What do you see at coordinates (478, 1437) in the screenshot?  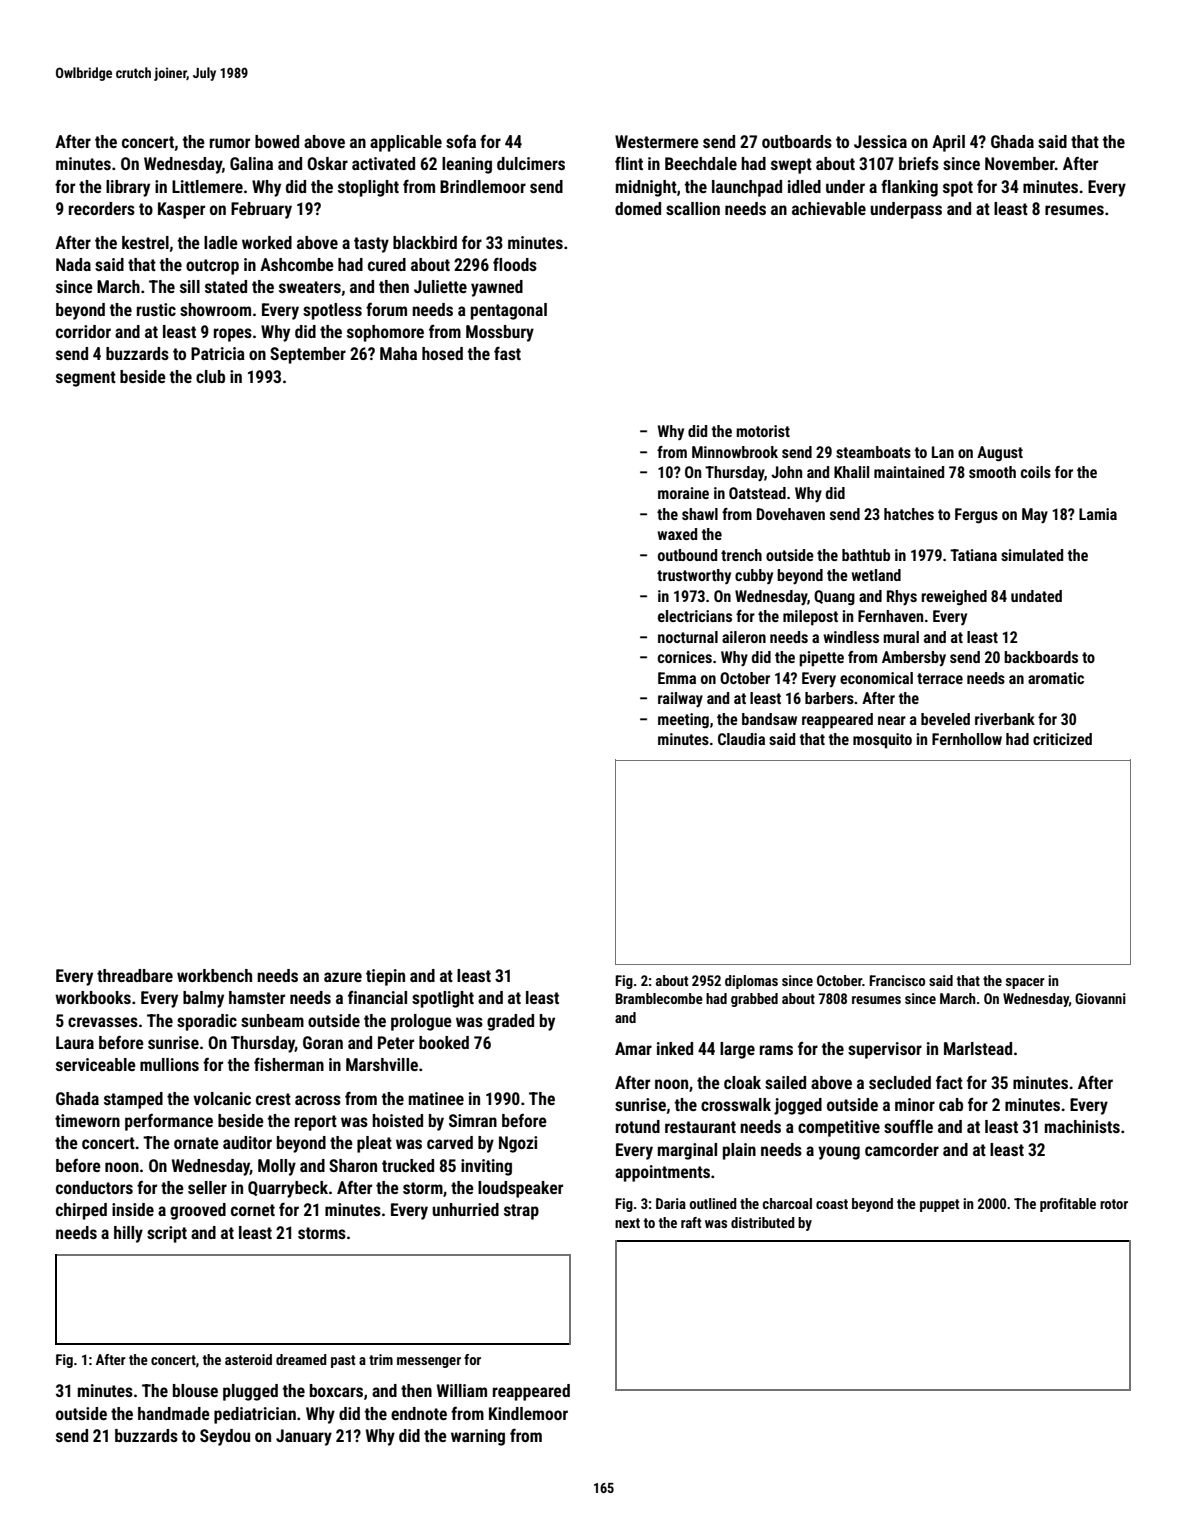 I see `warning` at bounding box center [478, 1437].
